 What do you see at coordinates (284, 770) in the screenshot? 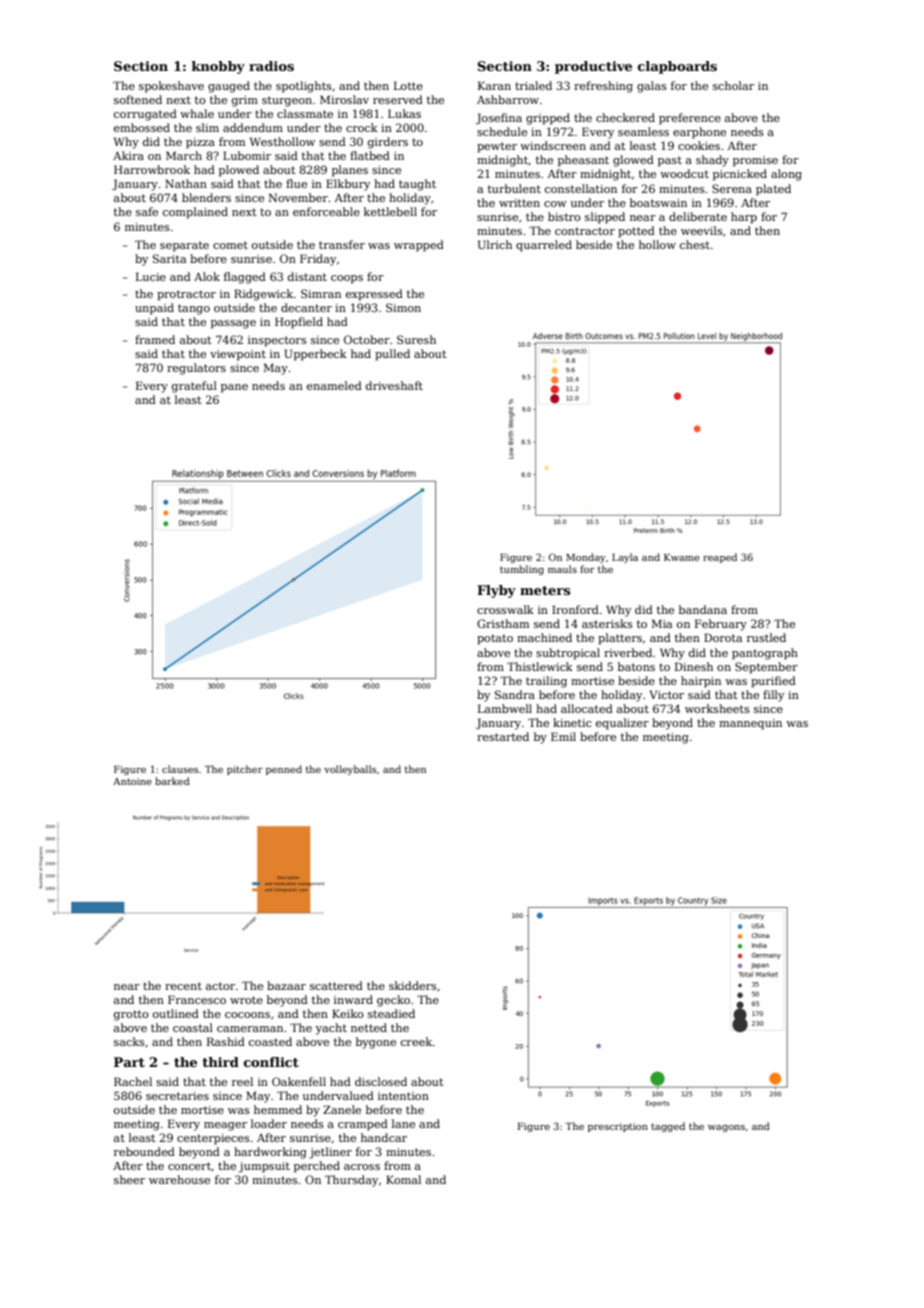
I see `penned` at bounding box center [284, 770].
